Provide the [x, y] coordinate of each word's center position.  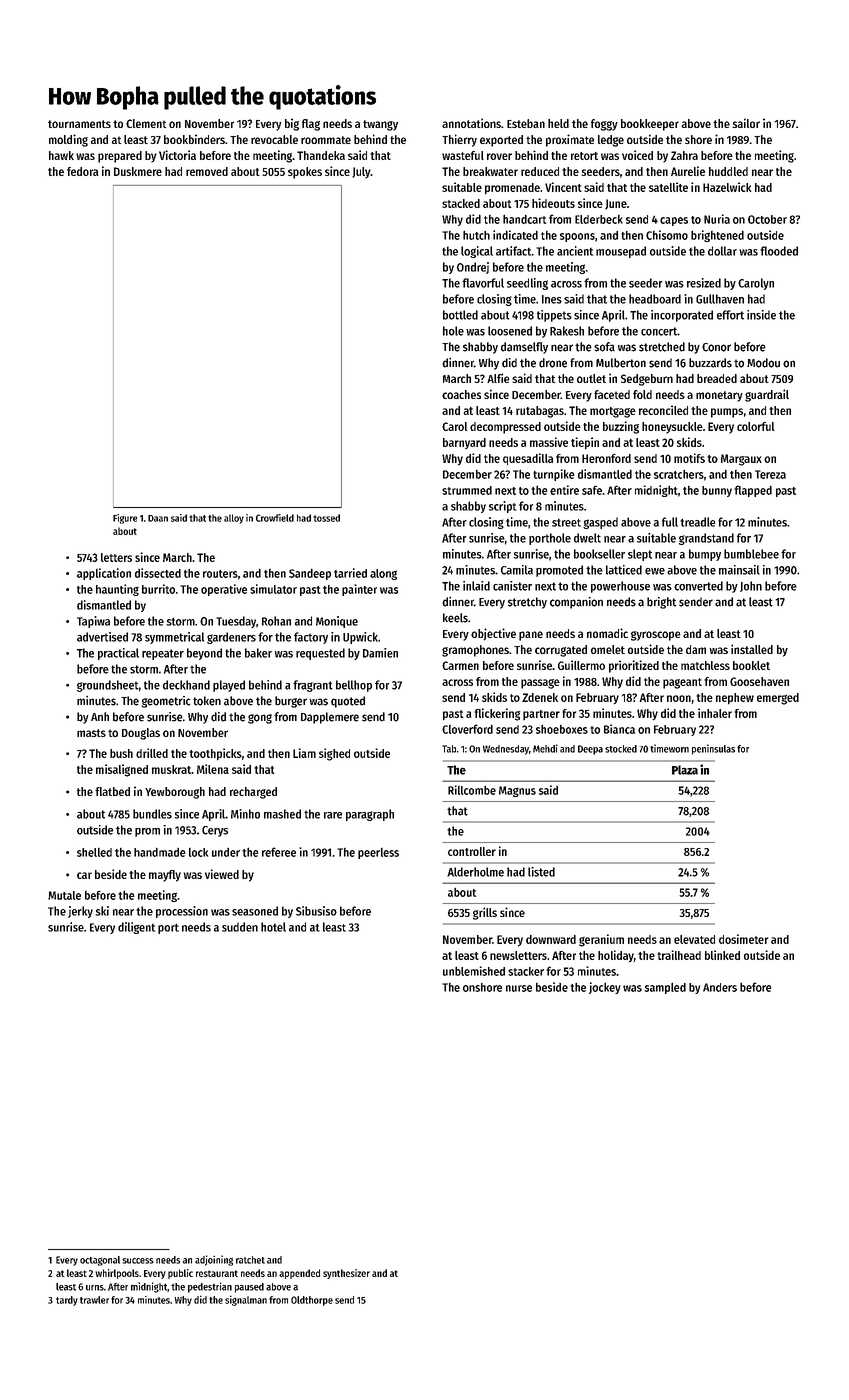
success [138, 1261]
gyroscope [656, 636]
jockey [605, 988]
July [361, 173]
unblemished [474, 971]
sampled [665, 988]
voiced [637, 155]
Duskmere [138, 171]
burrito [158, 589]
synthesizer [346, 1274]
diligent [136, 928]
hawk [61, 155]
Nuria [717, 219]
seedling [527, 284]
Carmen [460, 665]
